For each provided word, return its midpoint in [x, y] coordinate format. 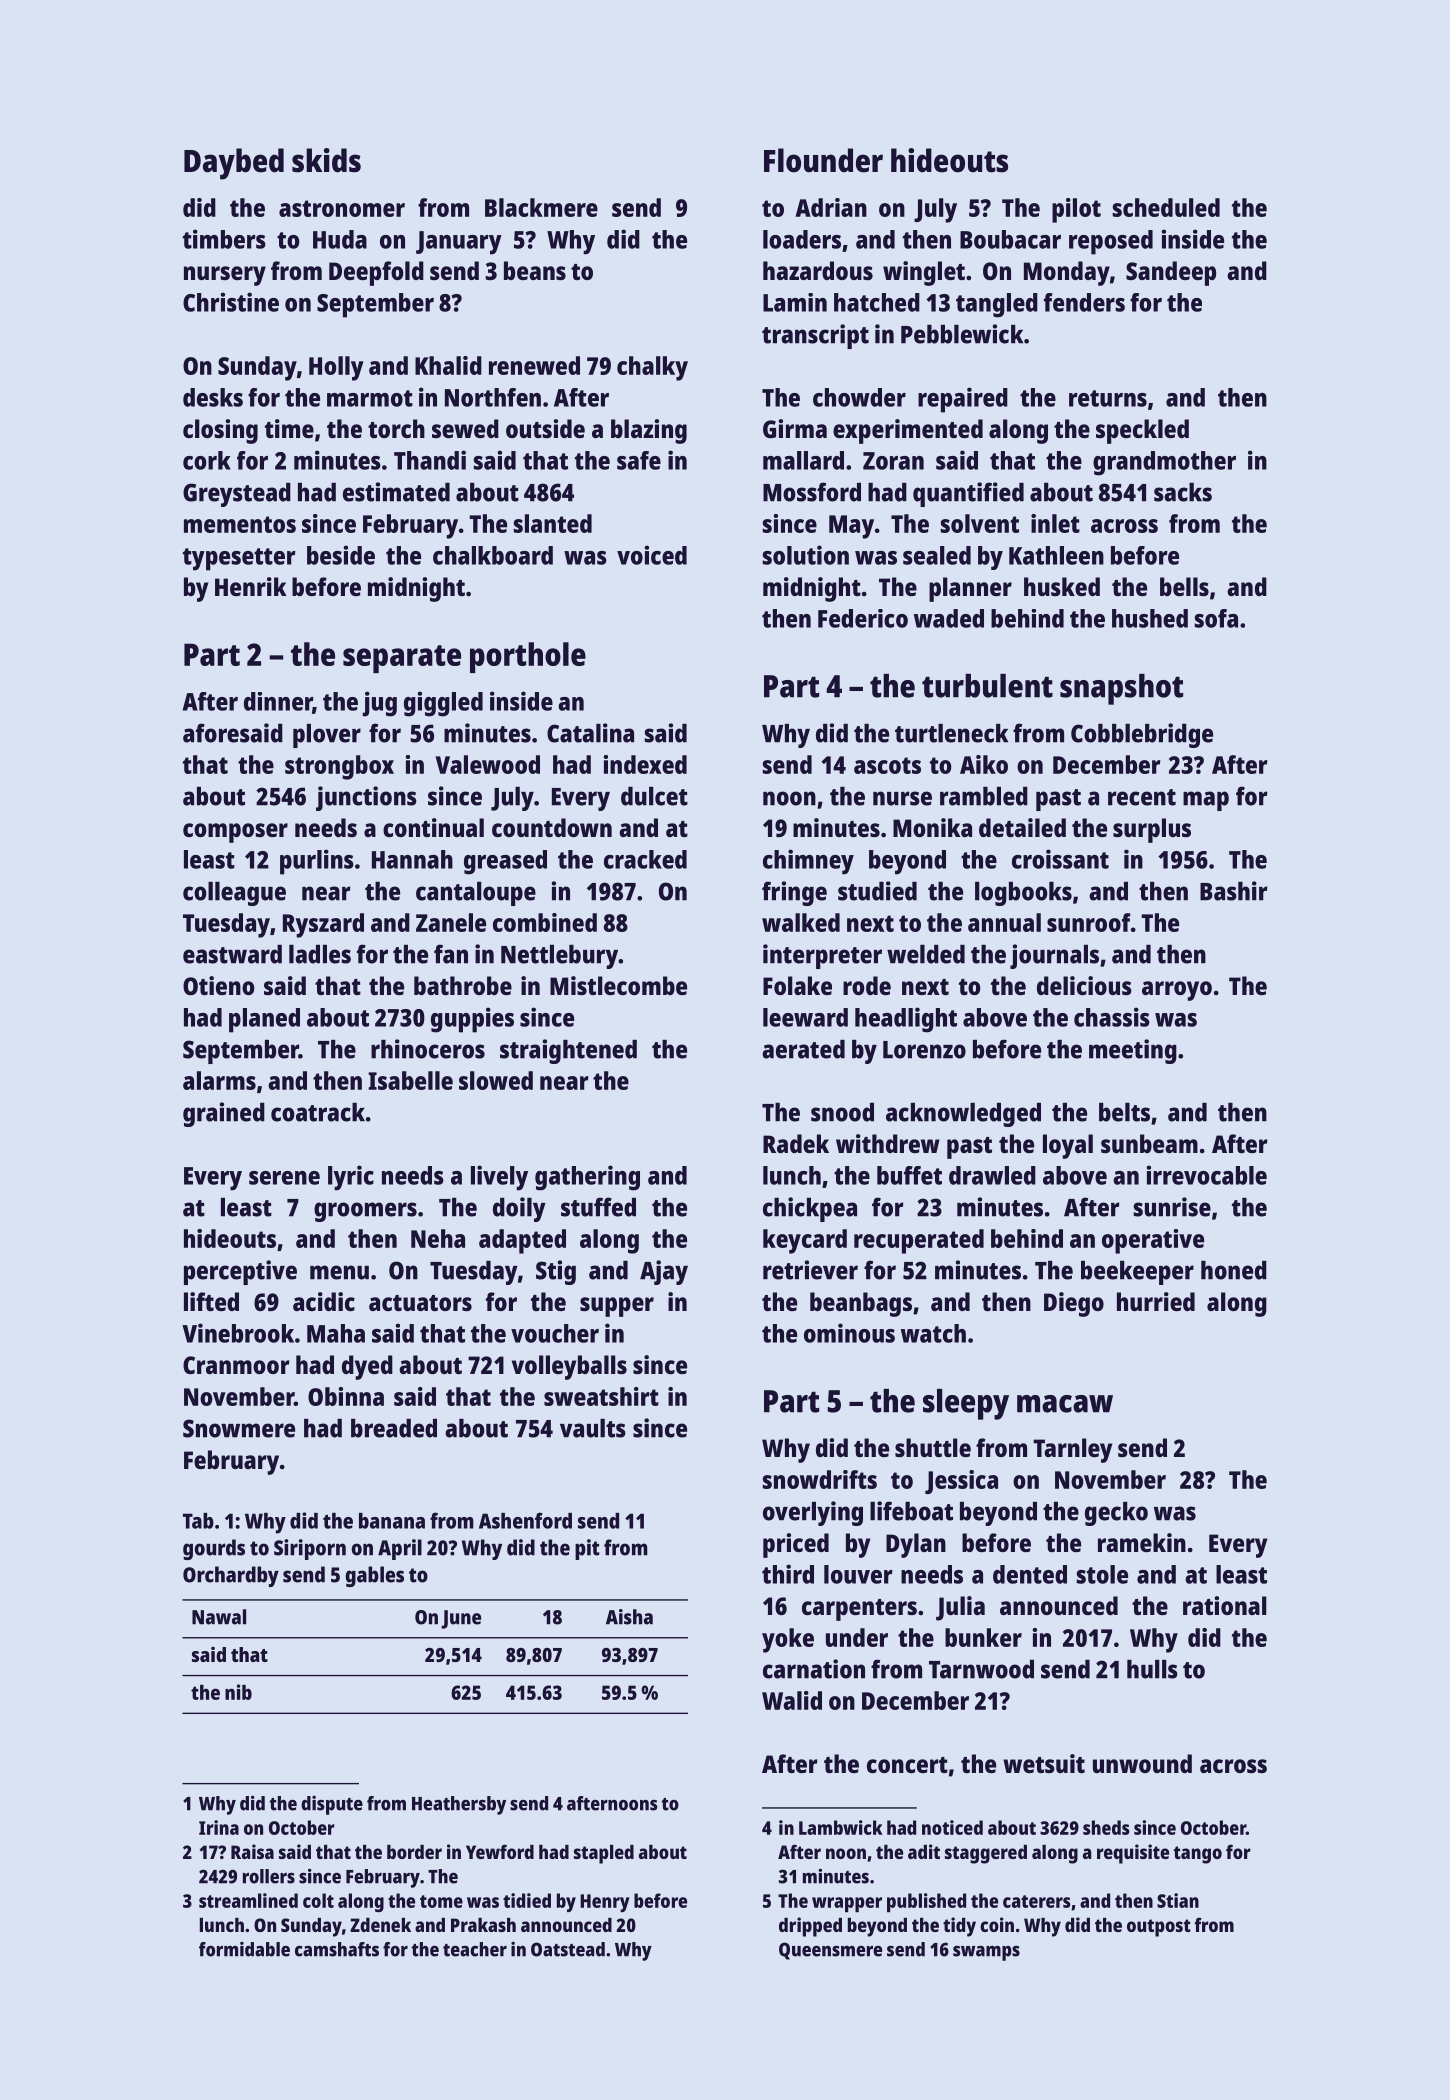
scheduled [1166, 207]
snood [842, 1112]
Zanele [451, 922]
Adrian [831, 207]
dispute [332, 1805]
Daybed [234, 164]
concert [907, 1765]
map [1206, 801]
